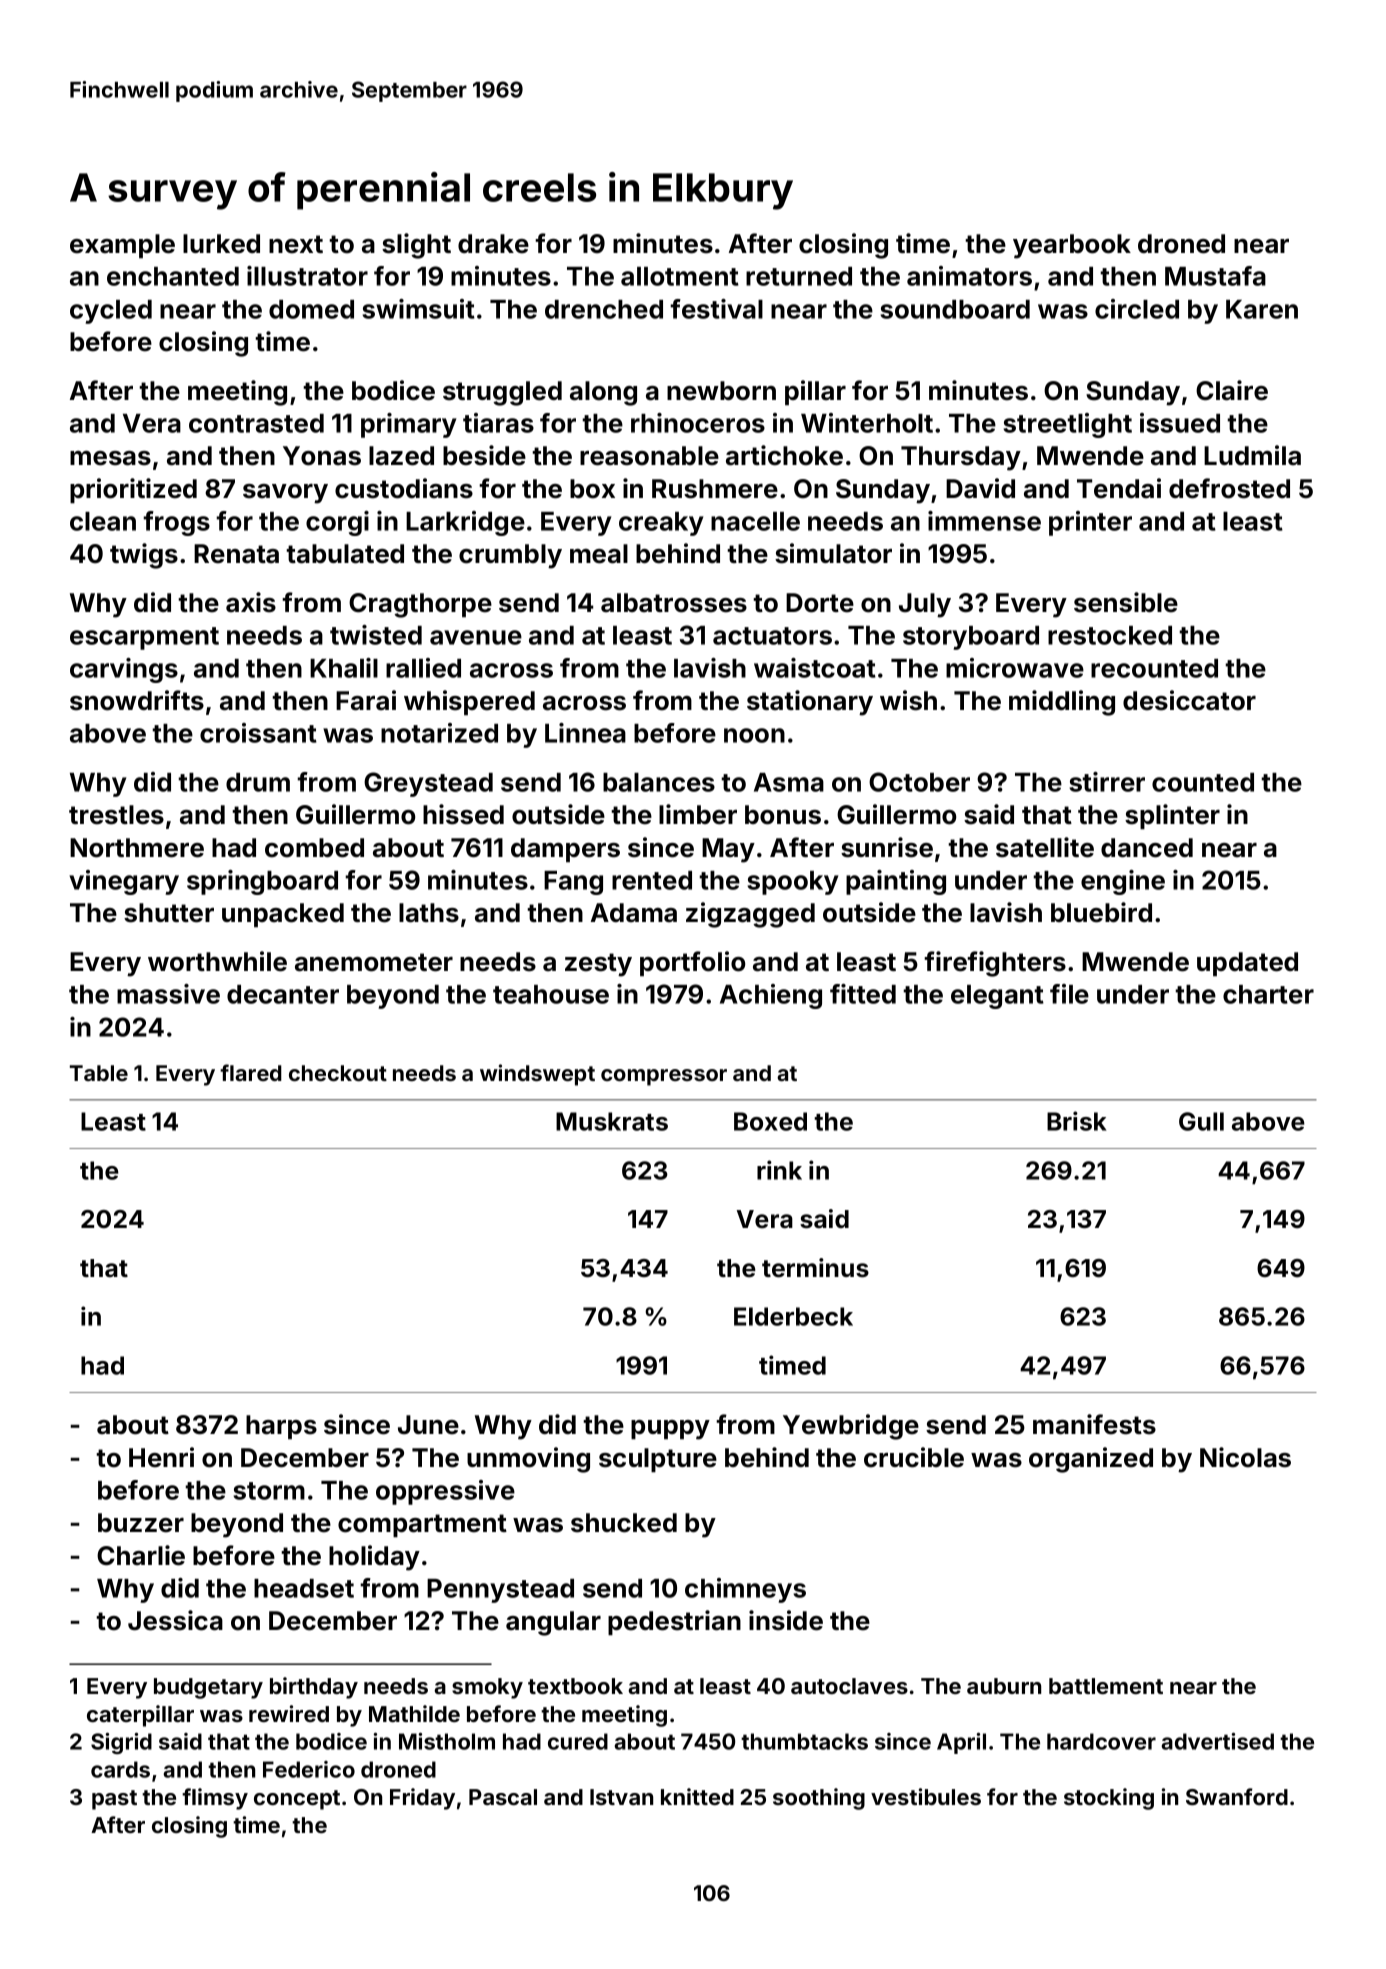  I want to click on past, so click(114, 1800).
